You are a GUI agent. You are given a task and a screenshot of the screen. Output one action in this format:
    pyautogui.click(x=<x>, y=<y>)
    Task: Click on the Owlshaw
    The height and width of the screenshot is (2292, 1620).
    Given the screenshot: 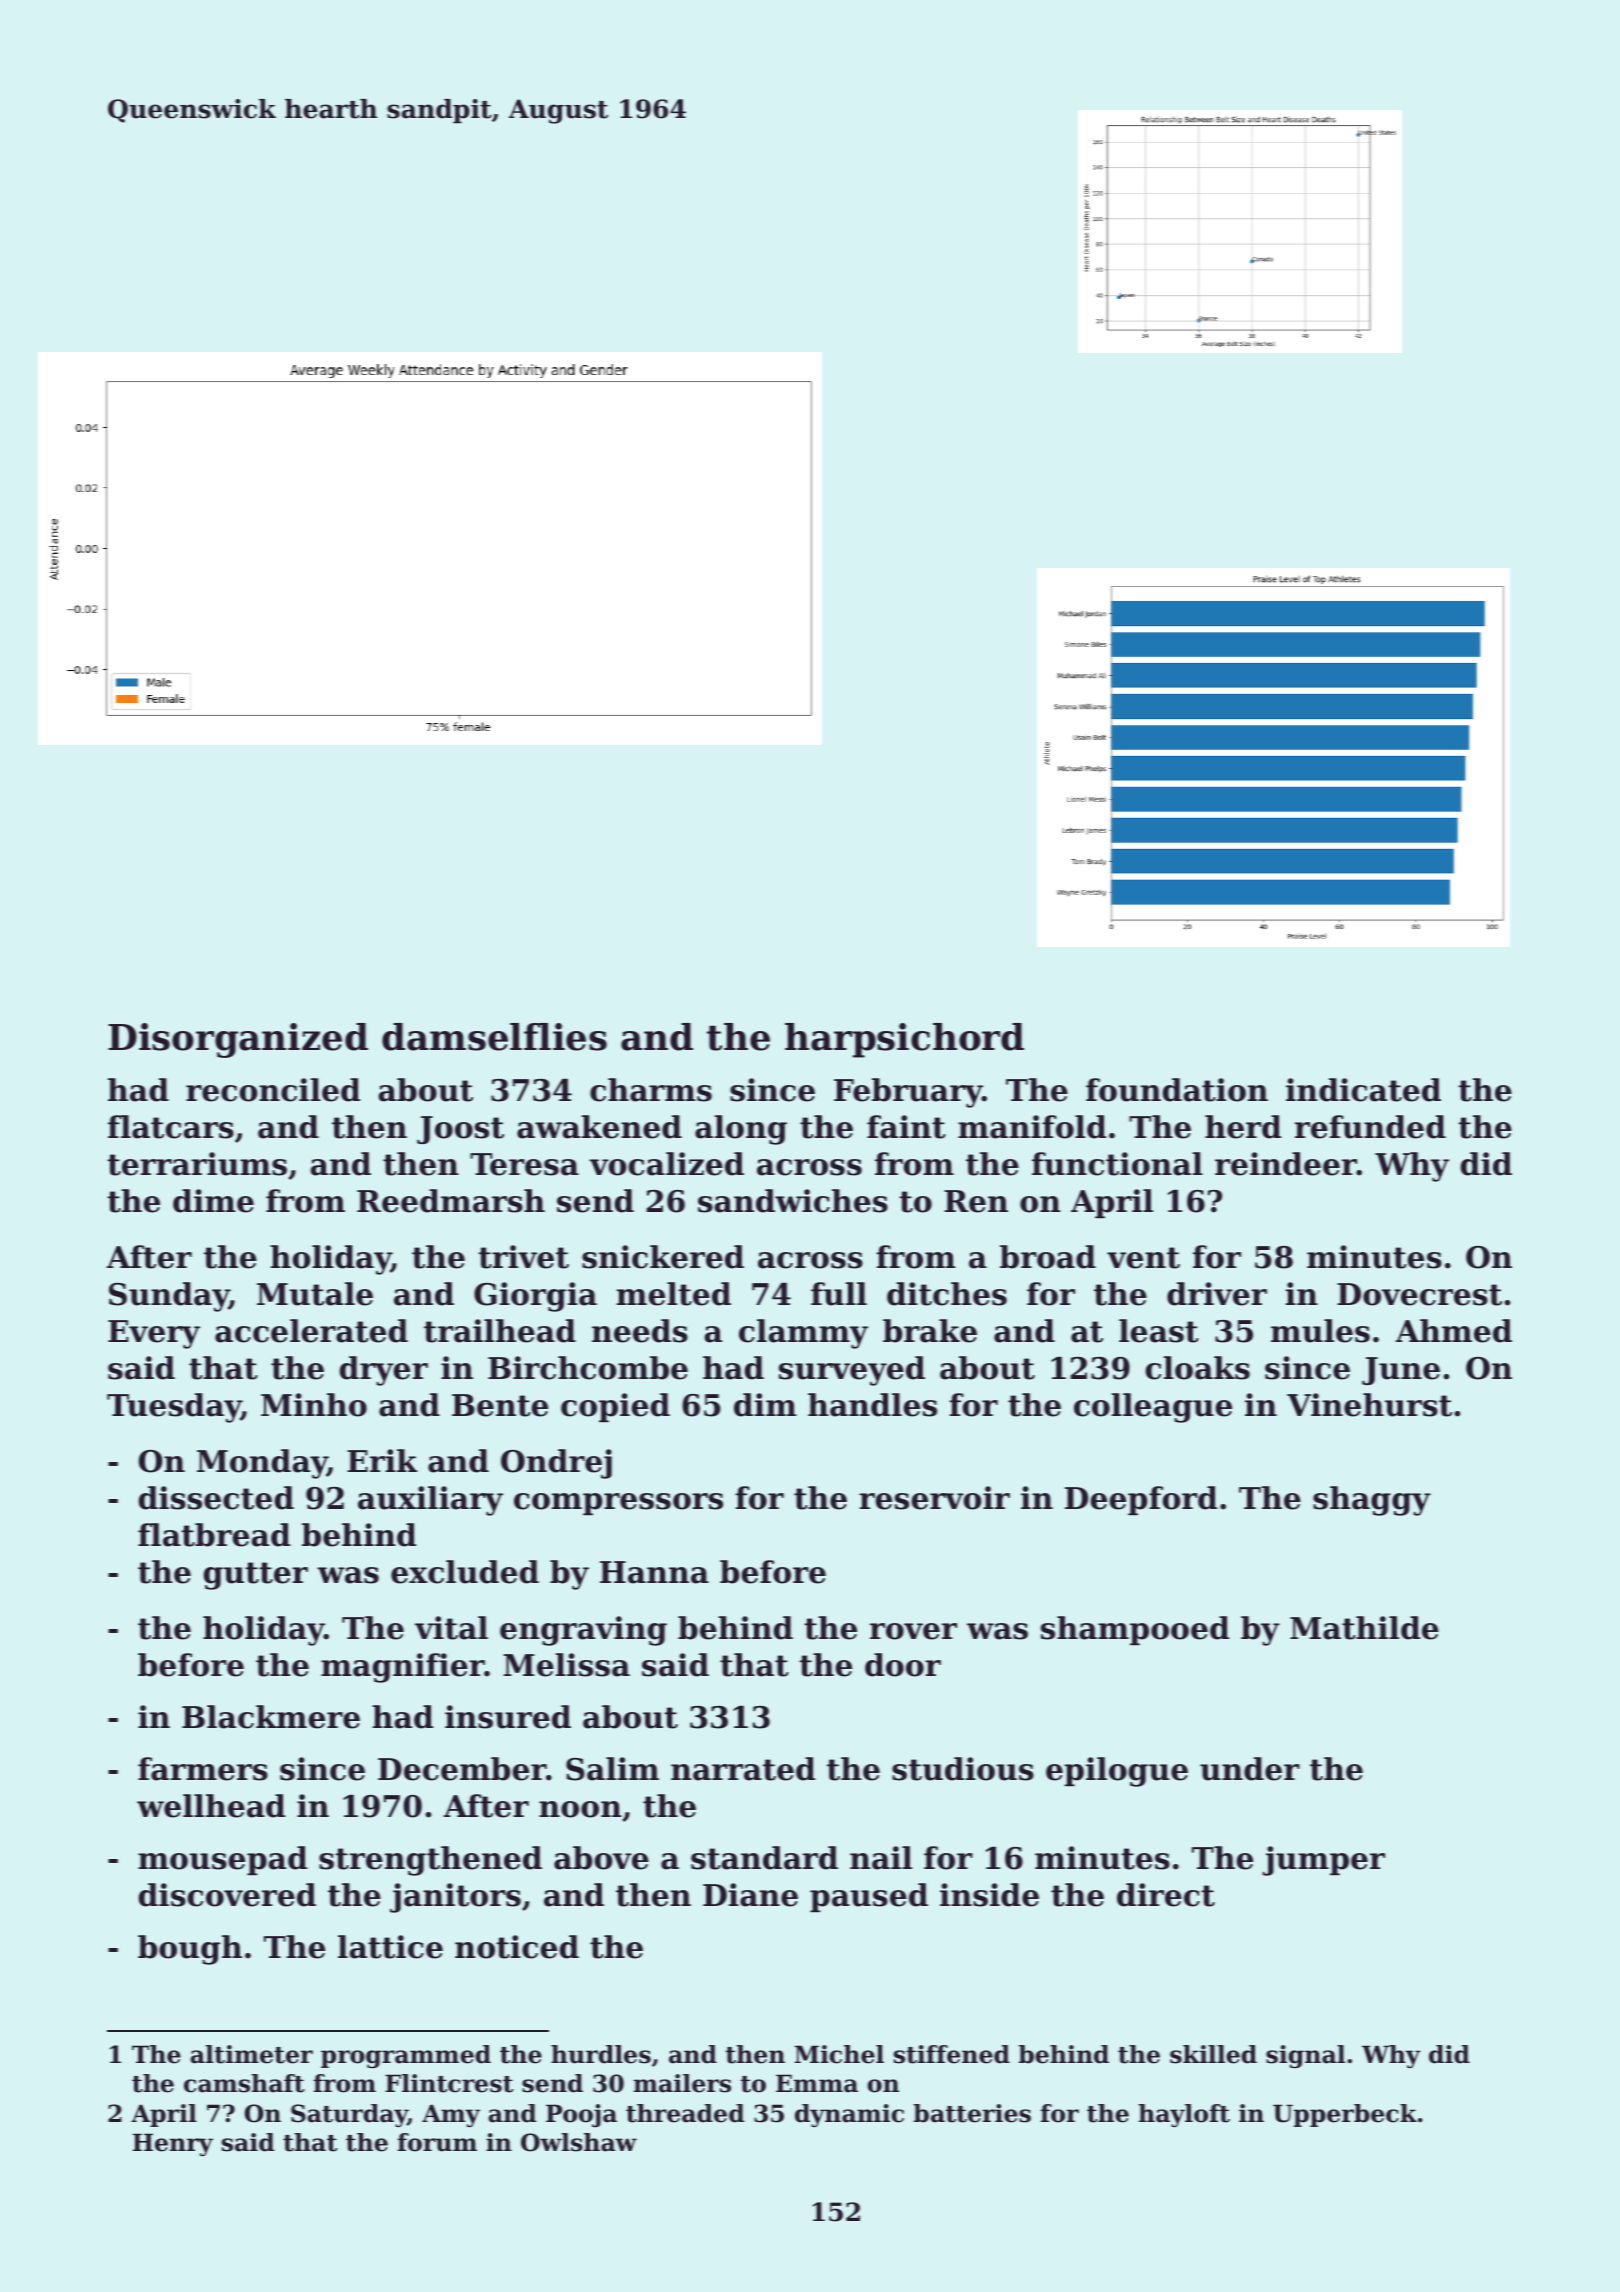 What is the action you would take?
    pyautogui.click(x=579, y=2142)
